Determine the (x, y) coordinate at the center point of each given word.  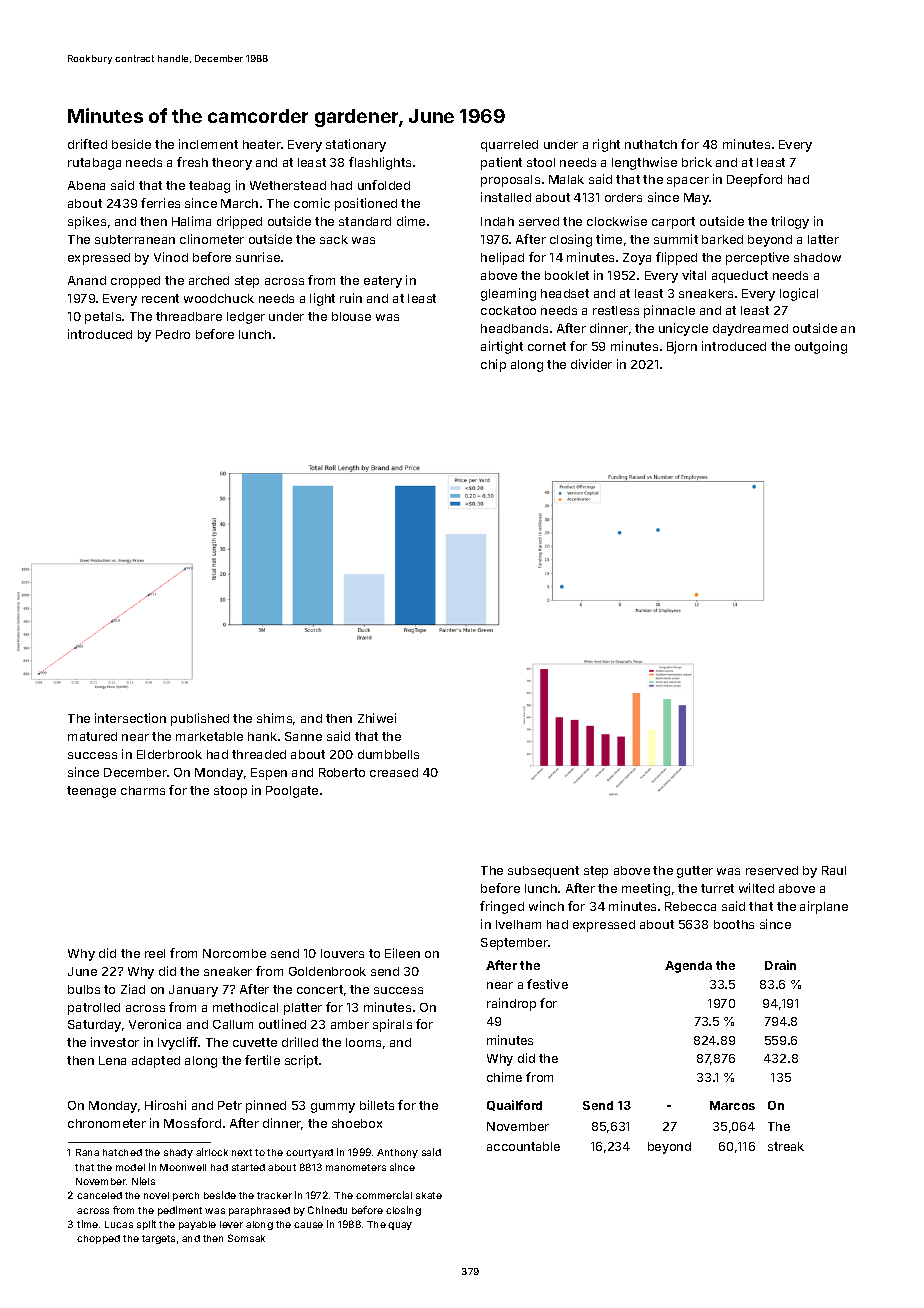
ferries (160, 203)
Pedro (173, 334)
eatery (383, 282)
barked (722, 239)
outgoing (821, 347)
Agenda (688, 967)
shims (274, 718)
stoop (230, 792)
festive (547, 984)
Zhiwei (377, 718)
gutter (695, 872)
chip (493, 365)
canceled (99, 1195)
